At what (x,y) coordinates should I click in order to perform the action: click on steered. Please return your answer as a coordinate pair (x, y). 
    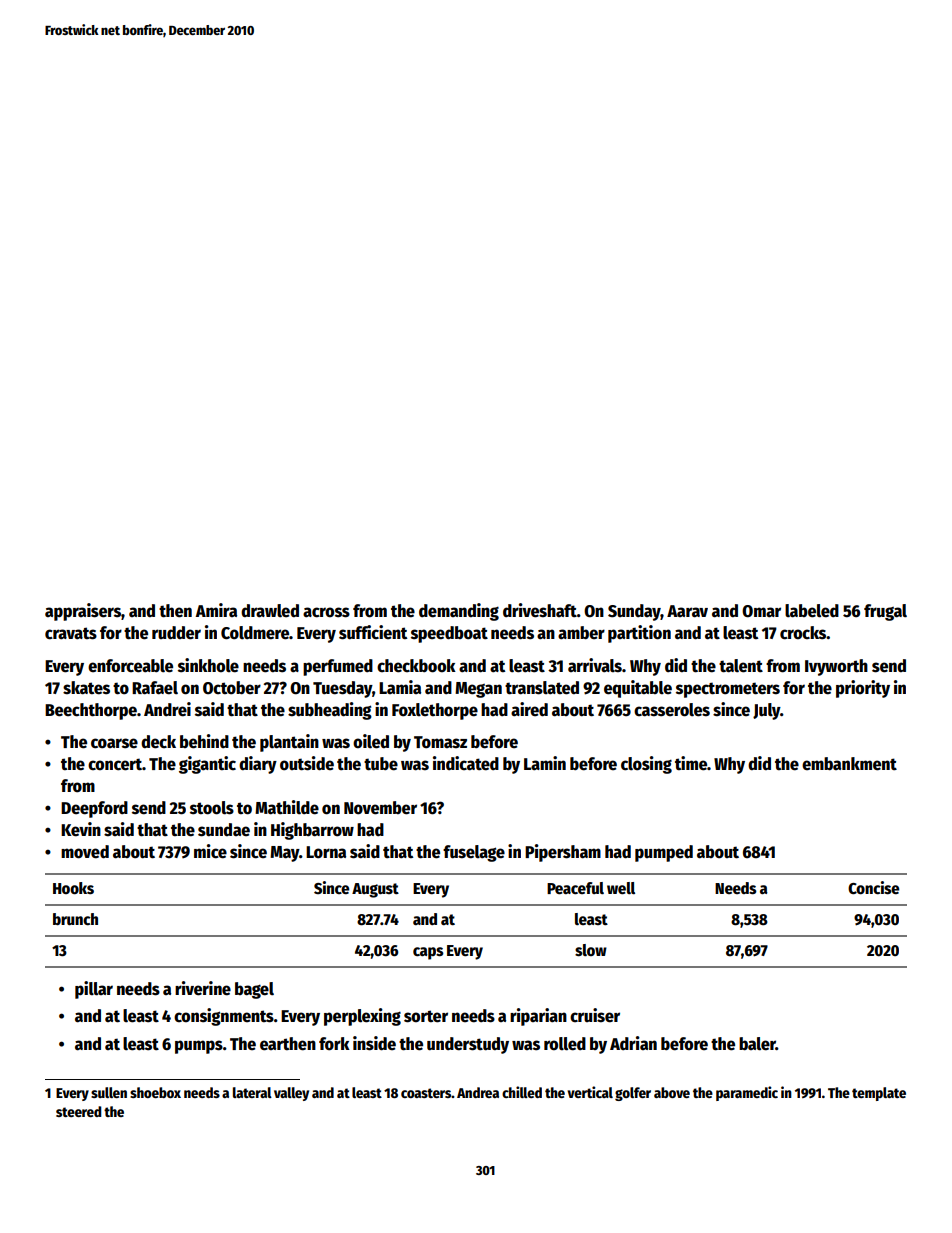
    Looking at the image, I should click on (78, 1111).
